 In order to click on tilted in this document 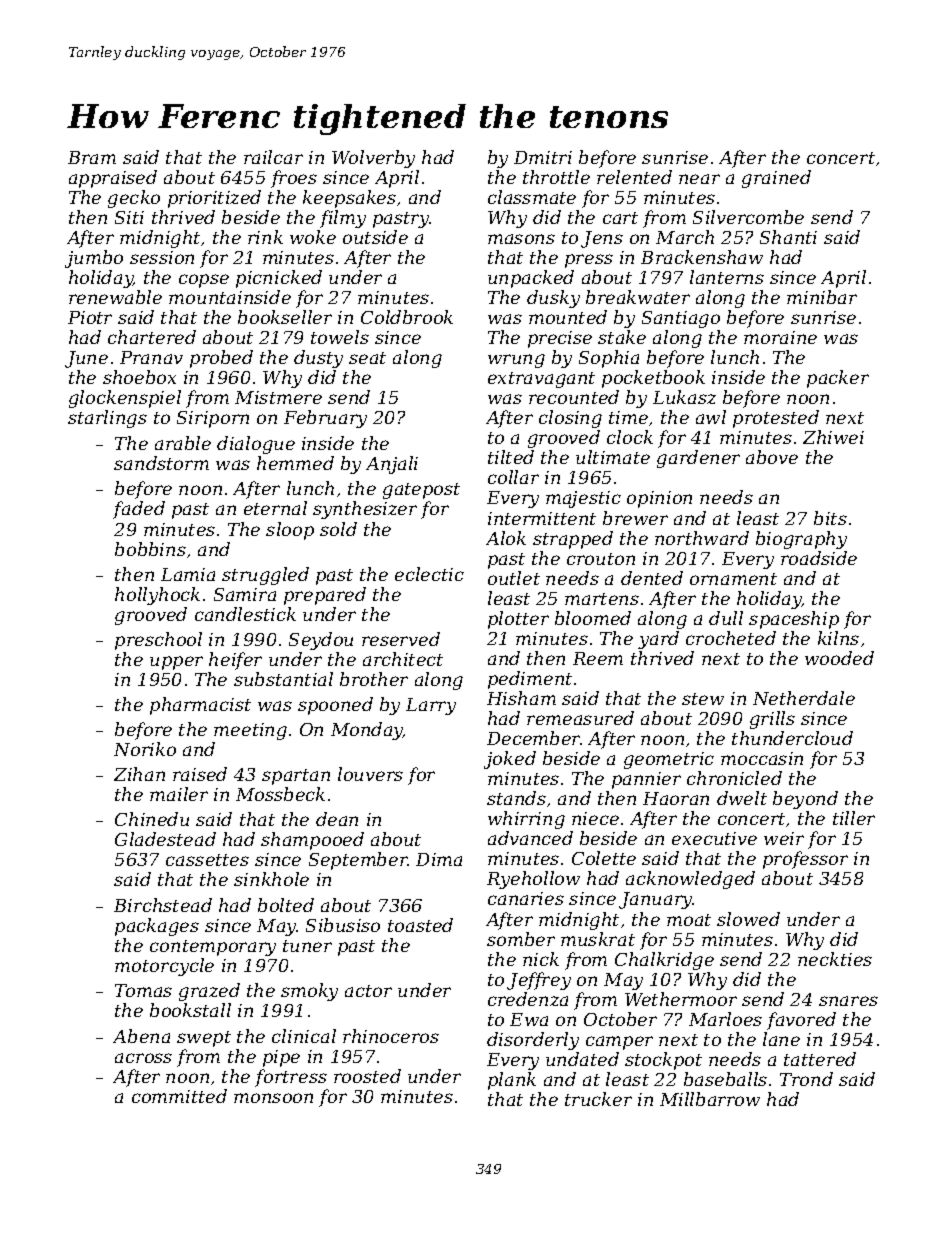, I will do `click(511, 457)`.
